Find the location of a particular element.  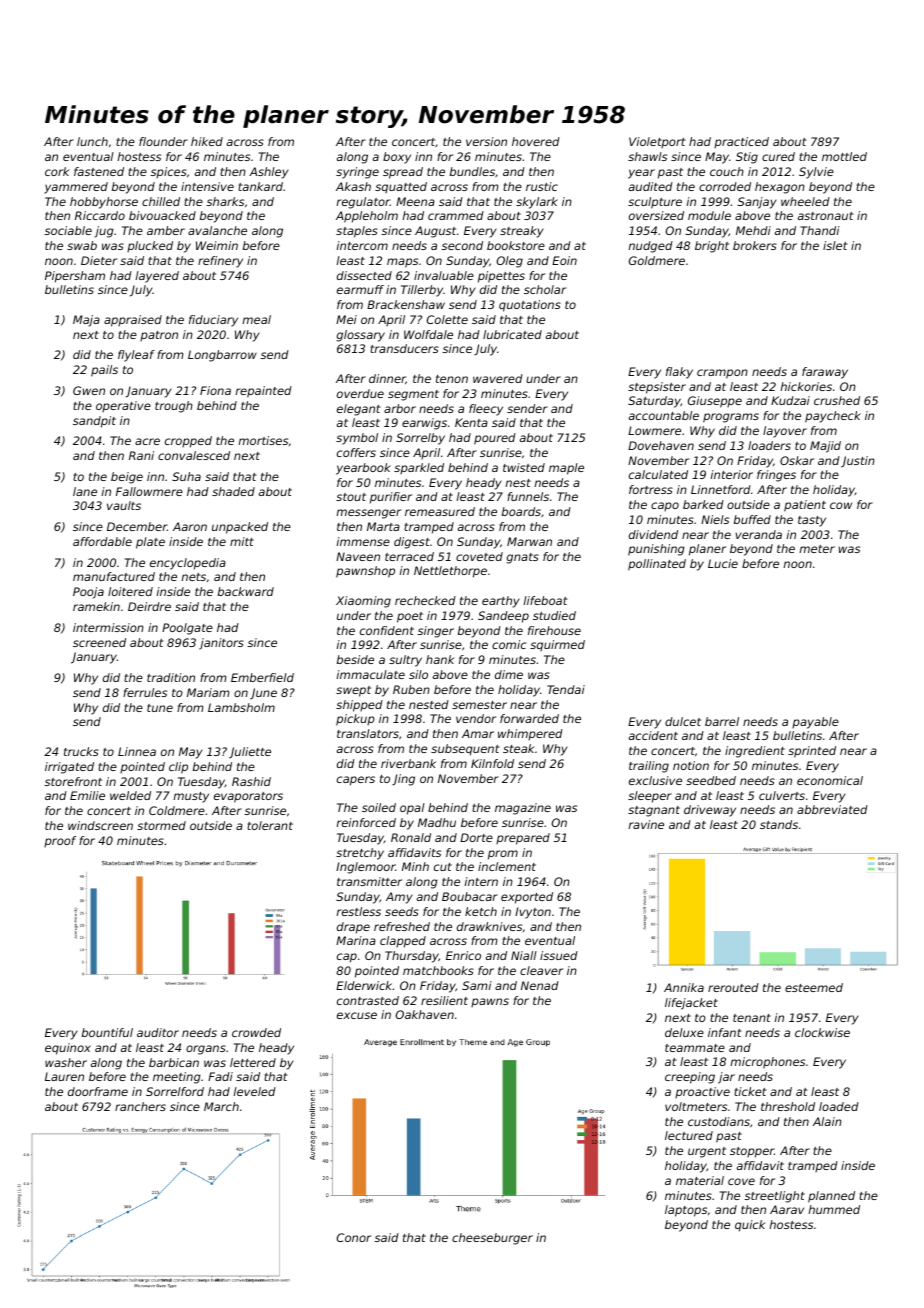

fortress is located at coordinates (651, 489).
